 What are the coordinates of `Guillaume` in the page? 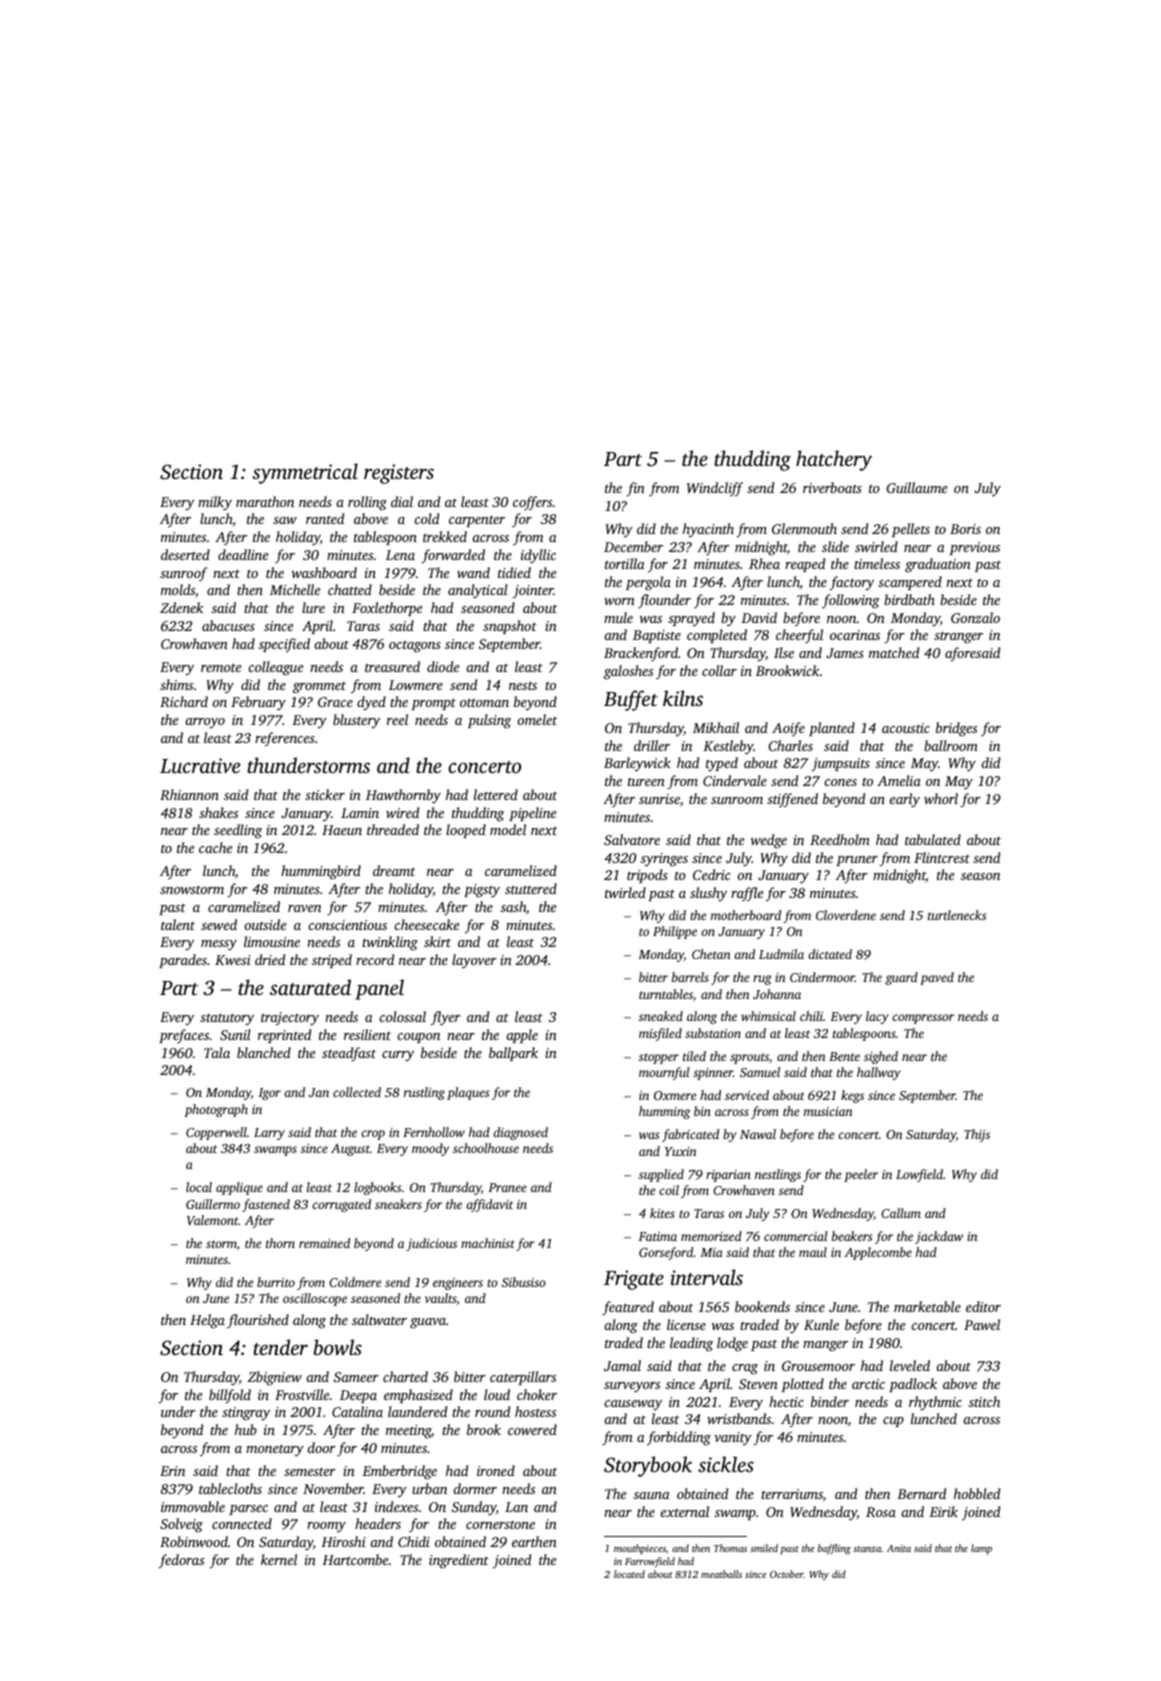 It's located at (916, 487).
